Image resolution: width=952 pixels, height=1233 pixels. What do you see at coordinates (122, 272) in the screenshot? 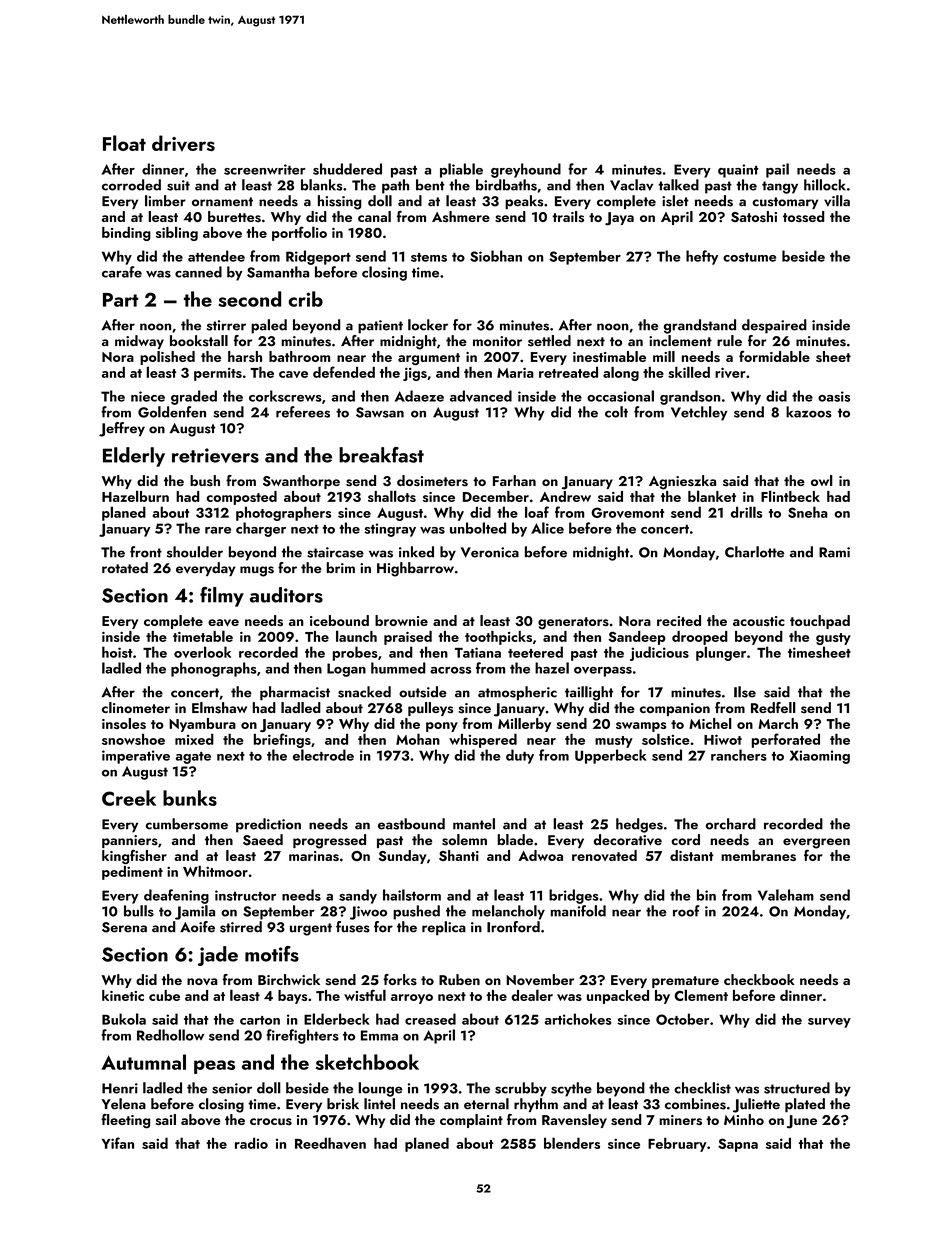
I see `carafe` at bounding box center [122, 272].
